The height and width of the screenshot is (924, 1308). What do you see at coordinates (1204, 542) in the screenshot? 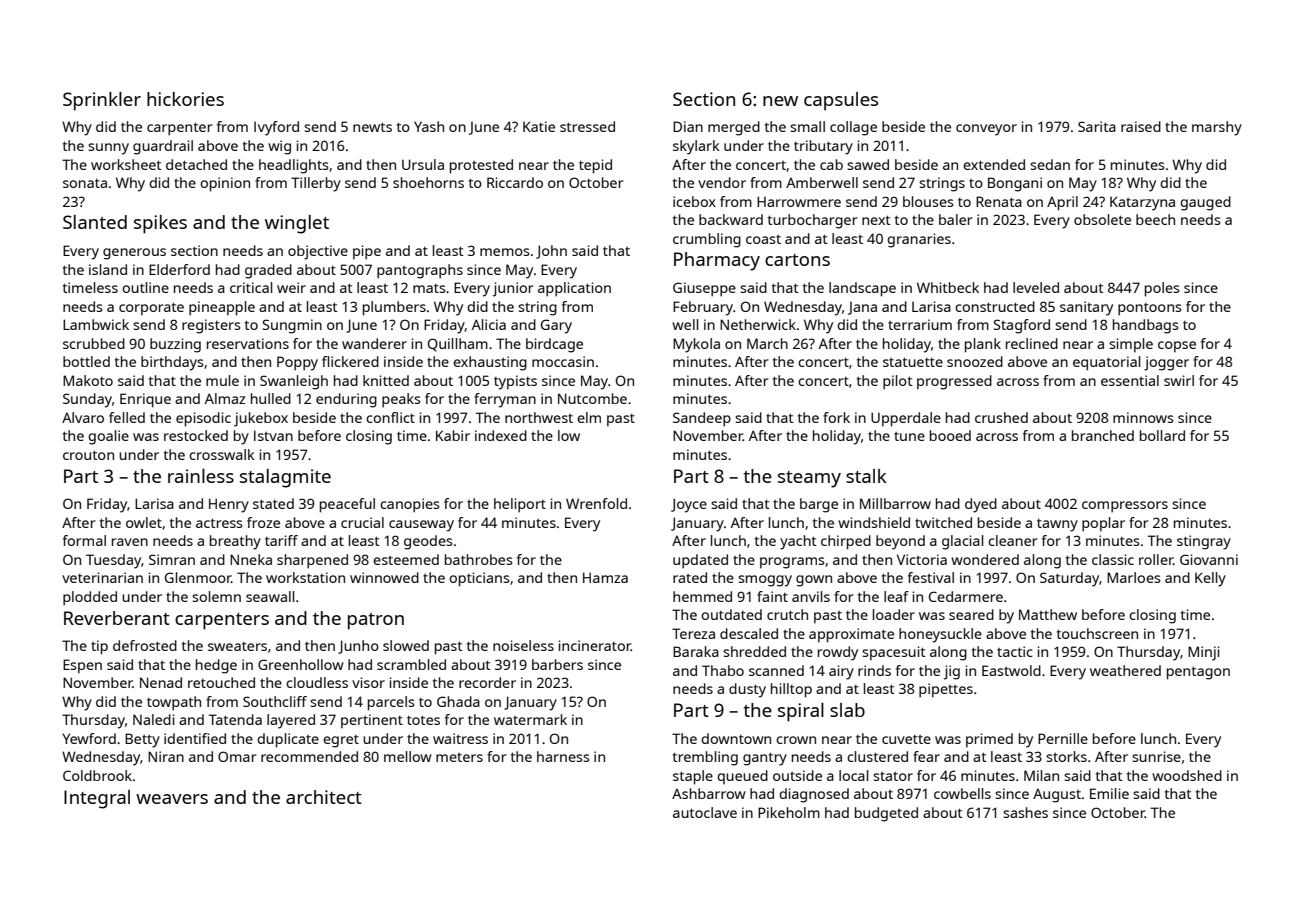
I see `stingray` at bounding box center [1204, 542].
